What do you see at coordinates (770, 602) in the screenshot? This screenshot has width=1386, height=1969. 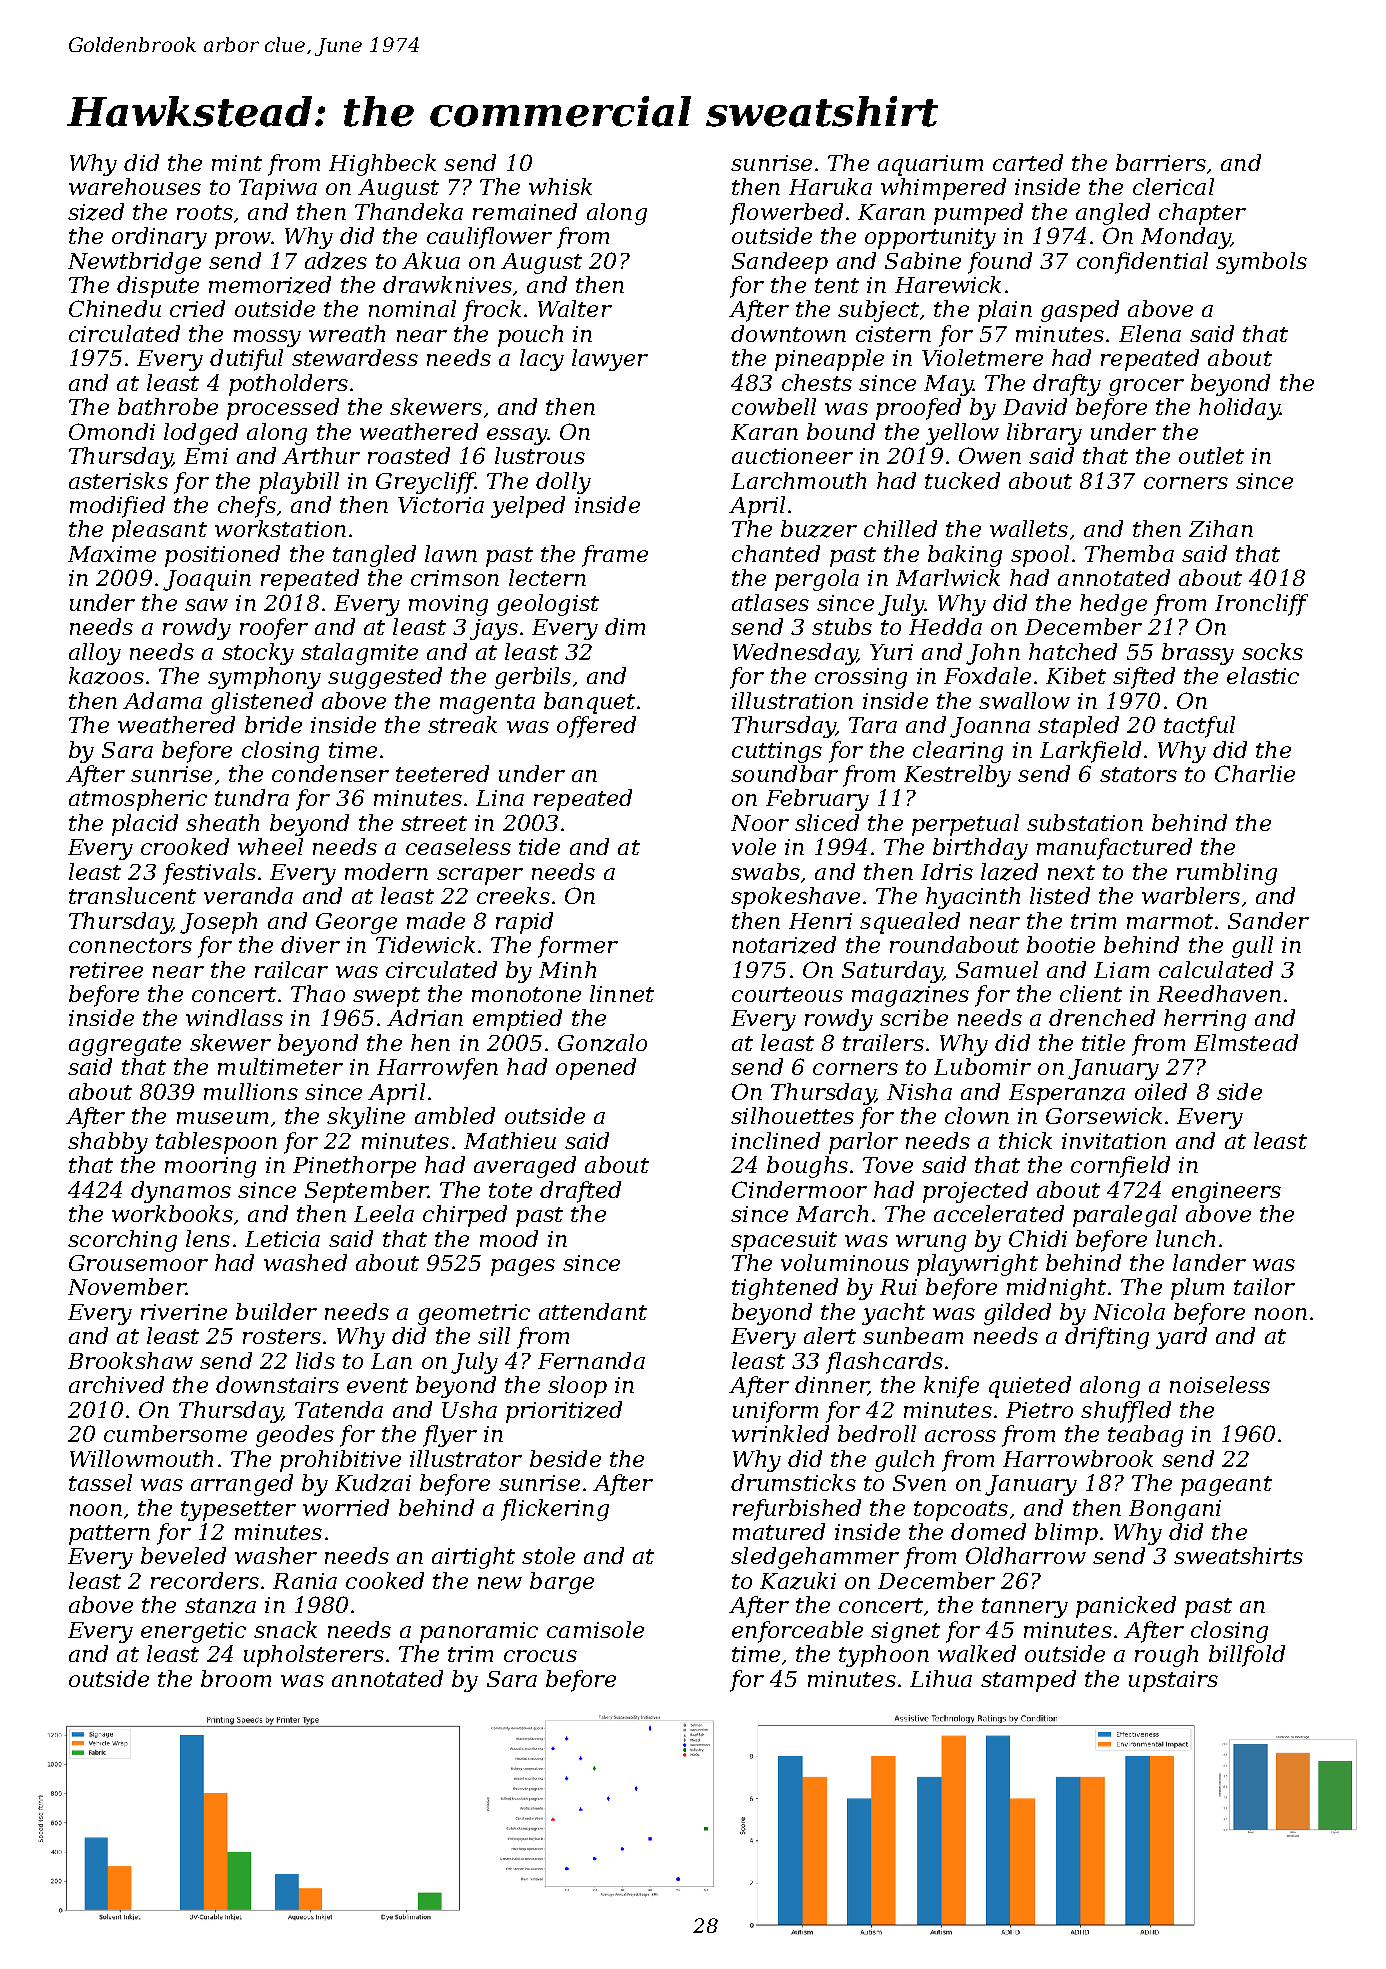 I see `atlases` at bounding box center [770, 602].
